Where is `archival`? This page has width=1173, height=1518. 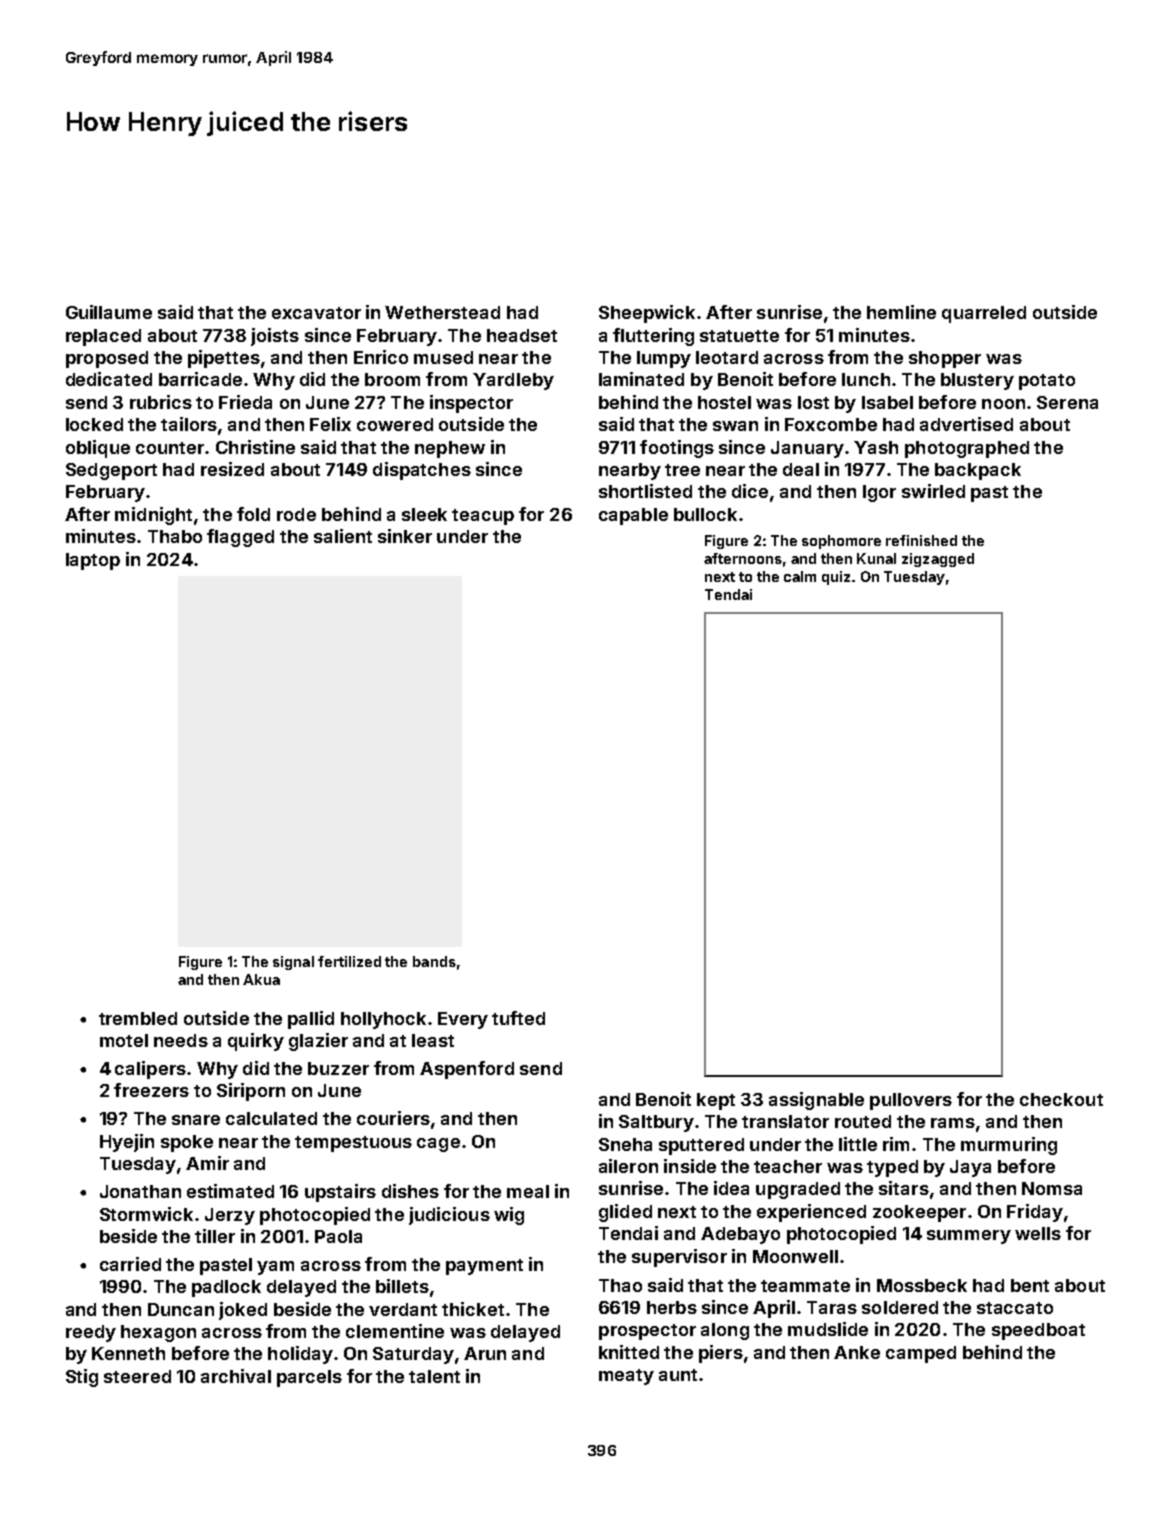 archival is located at coordinates (236, 1376).
